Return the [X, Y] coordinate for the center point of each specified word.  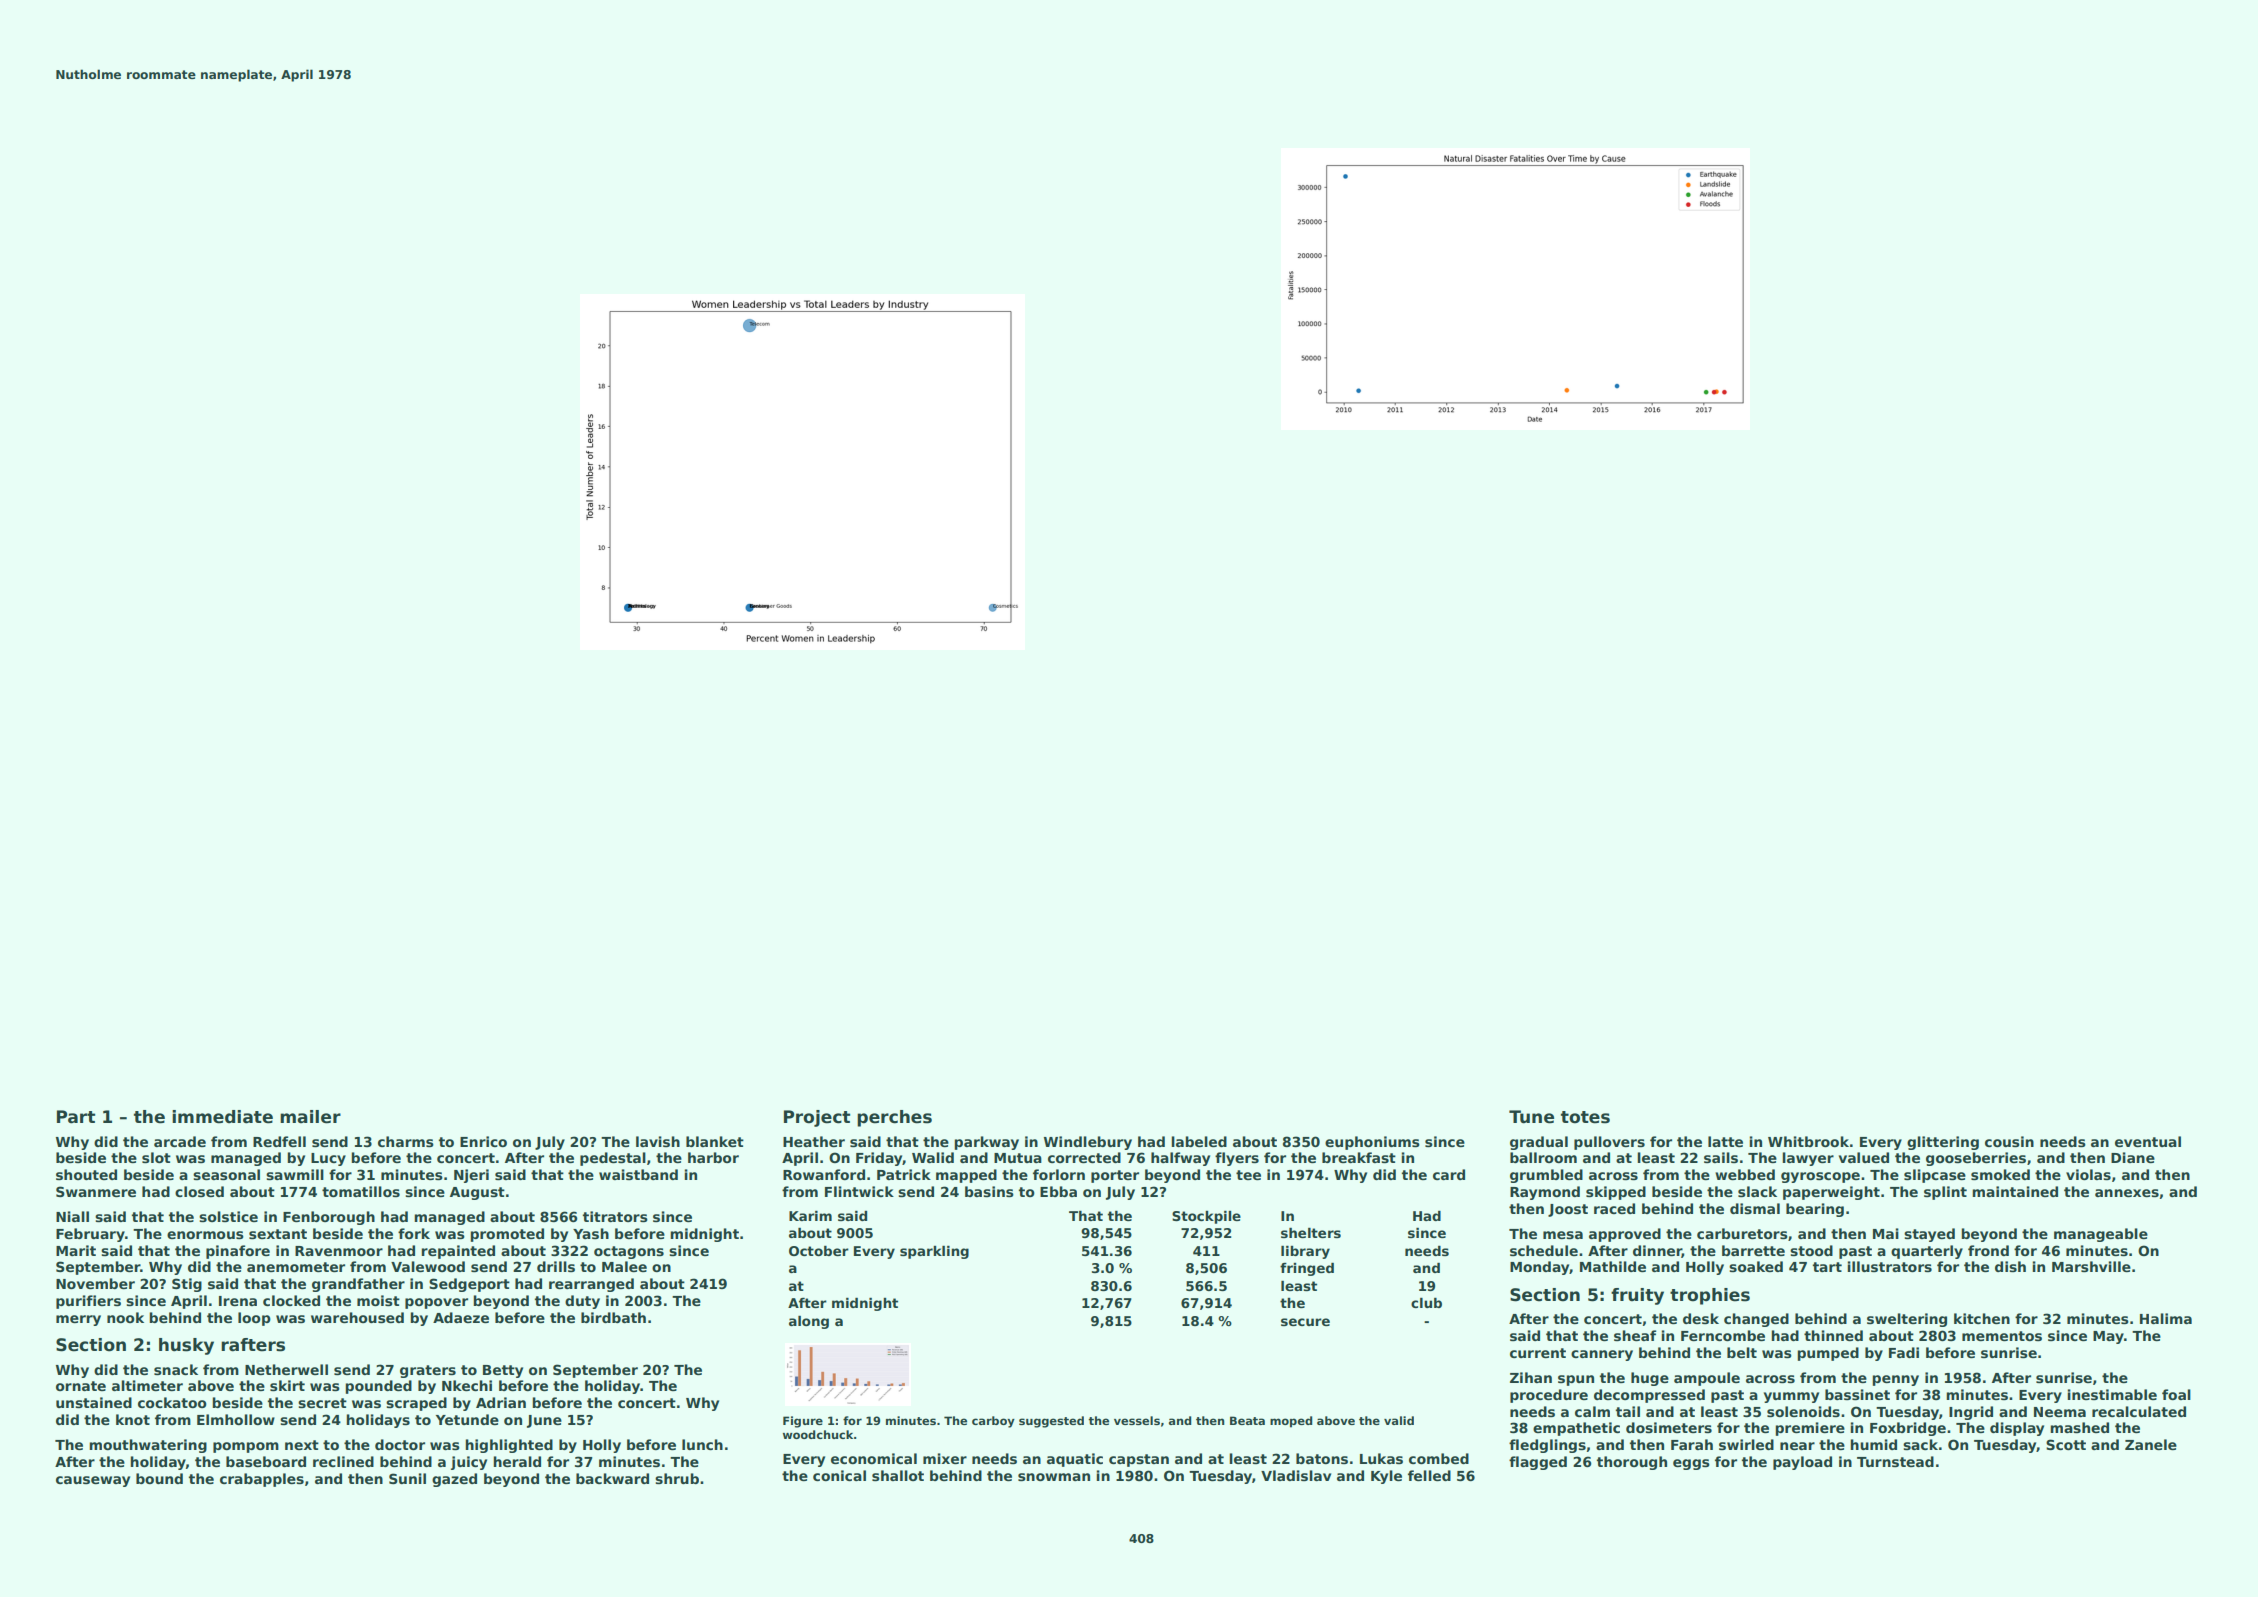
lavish [658, 1141]
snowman [1054, 1477]
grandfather [358, 1285]
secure [1305, 1322]
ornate [81, 1386]
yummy [1791, 1397]
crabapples [262, 1480]
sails [1721, 1157]
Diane [2133, 1157]
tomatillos [361, 1191]
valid [1399, 1420]
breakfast [1359, 1157]
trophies [1710, 1296]
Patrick [904, 1174]
